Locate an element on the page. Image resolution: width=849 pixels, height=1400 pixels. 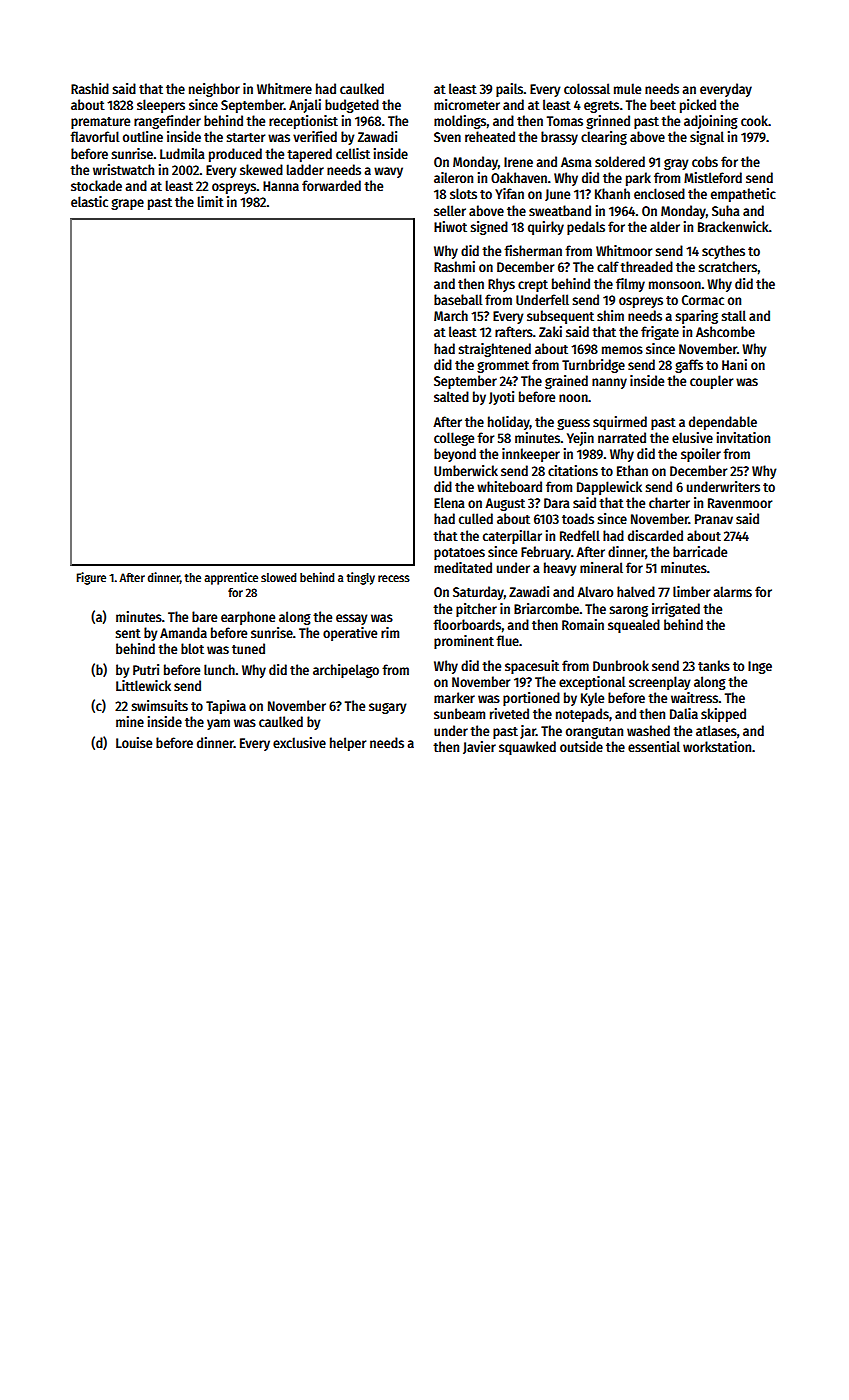
mule is located at coordinates (627, 88).
